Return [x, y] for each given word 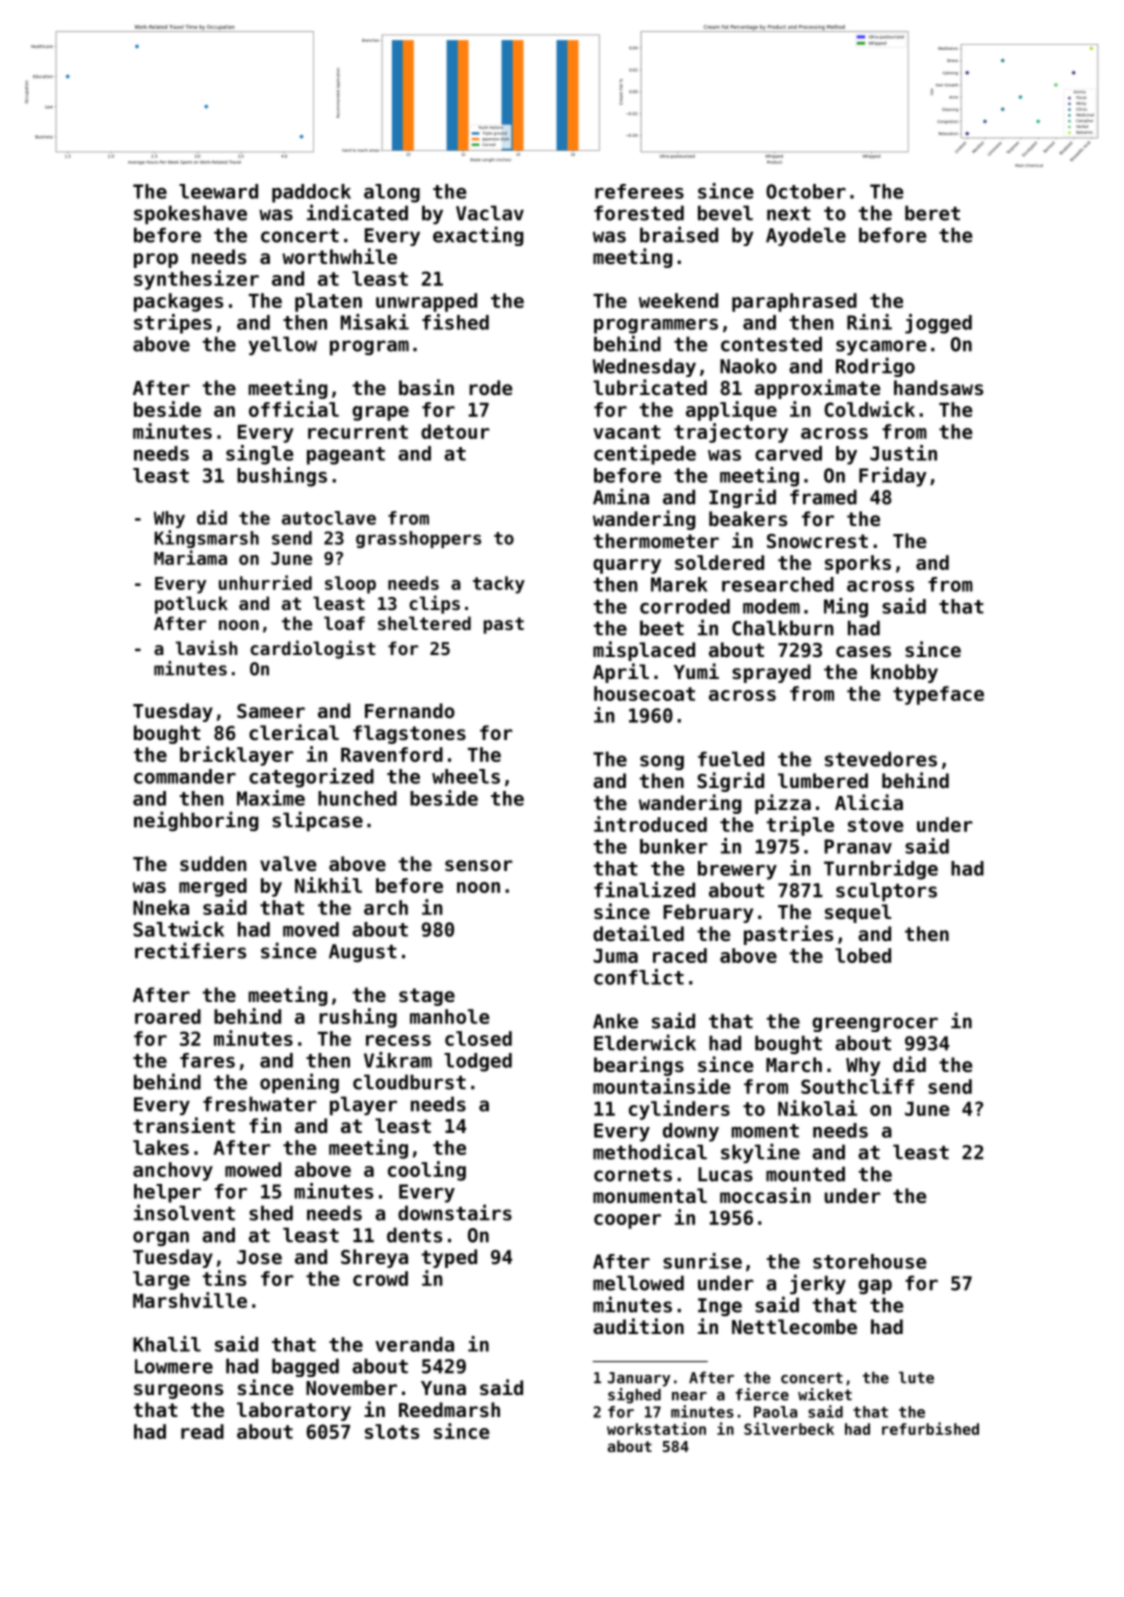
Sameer [271, 711]
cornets [633, 1175]
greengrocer [875, 1024]
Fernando [410, 710]
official [294, 409]
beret [932, 213]
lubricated [650, 387]
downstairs [455, 1212]
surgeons [178, 1391]
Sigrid [730, 782]
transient [184, 1125]
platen [328, 302]
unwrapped [426, 302]
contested [771, 344]
